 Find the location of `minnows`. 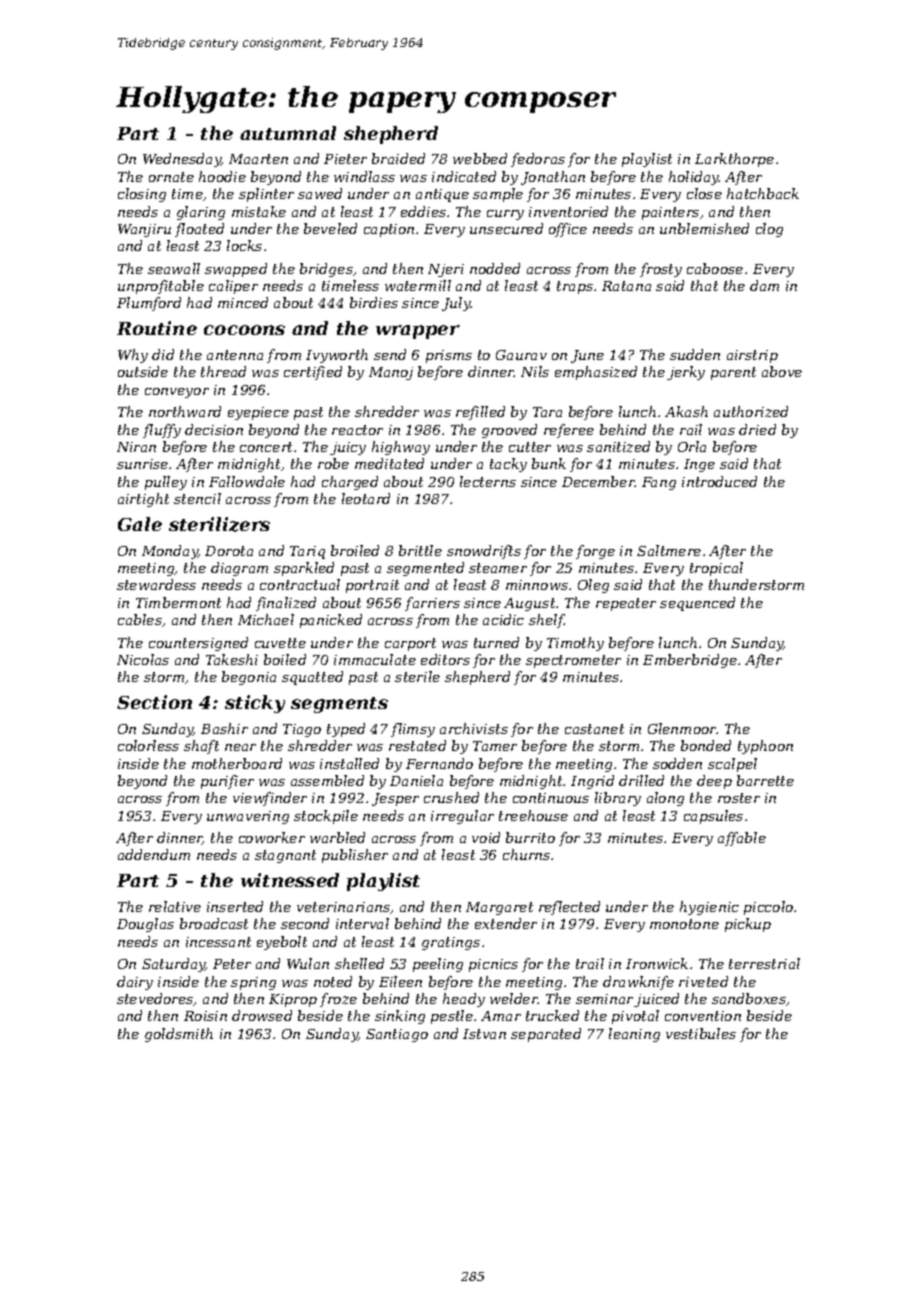

minnows is located at coordinates (537, 585).
